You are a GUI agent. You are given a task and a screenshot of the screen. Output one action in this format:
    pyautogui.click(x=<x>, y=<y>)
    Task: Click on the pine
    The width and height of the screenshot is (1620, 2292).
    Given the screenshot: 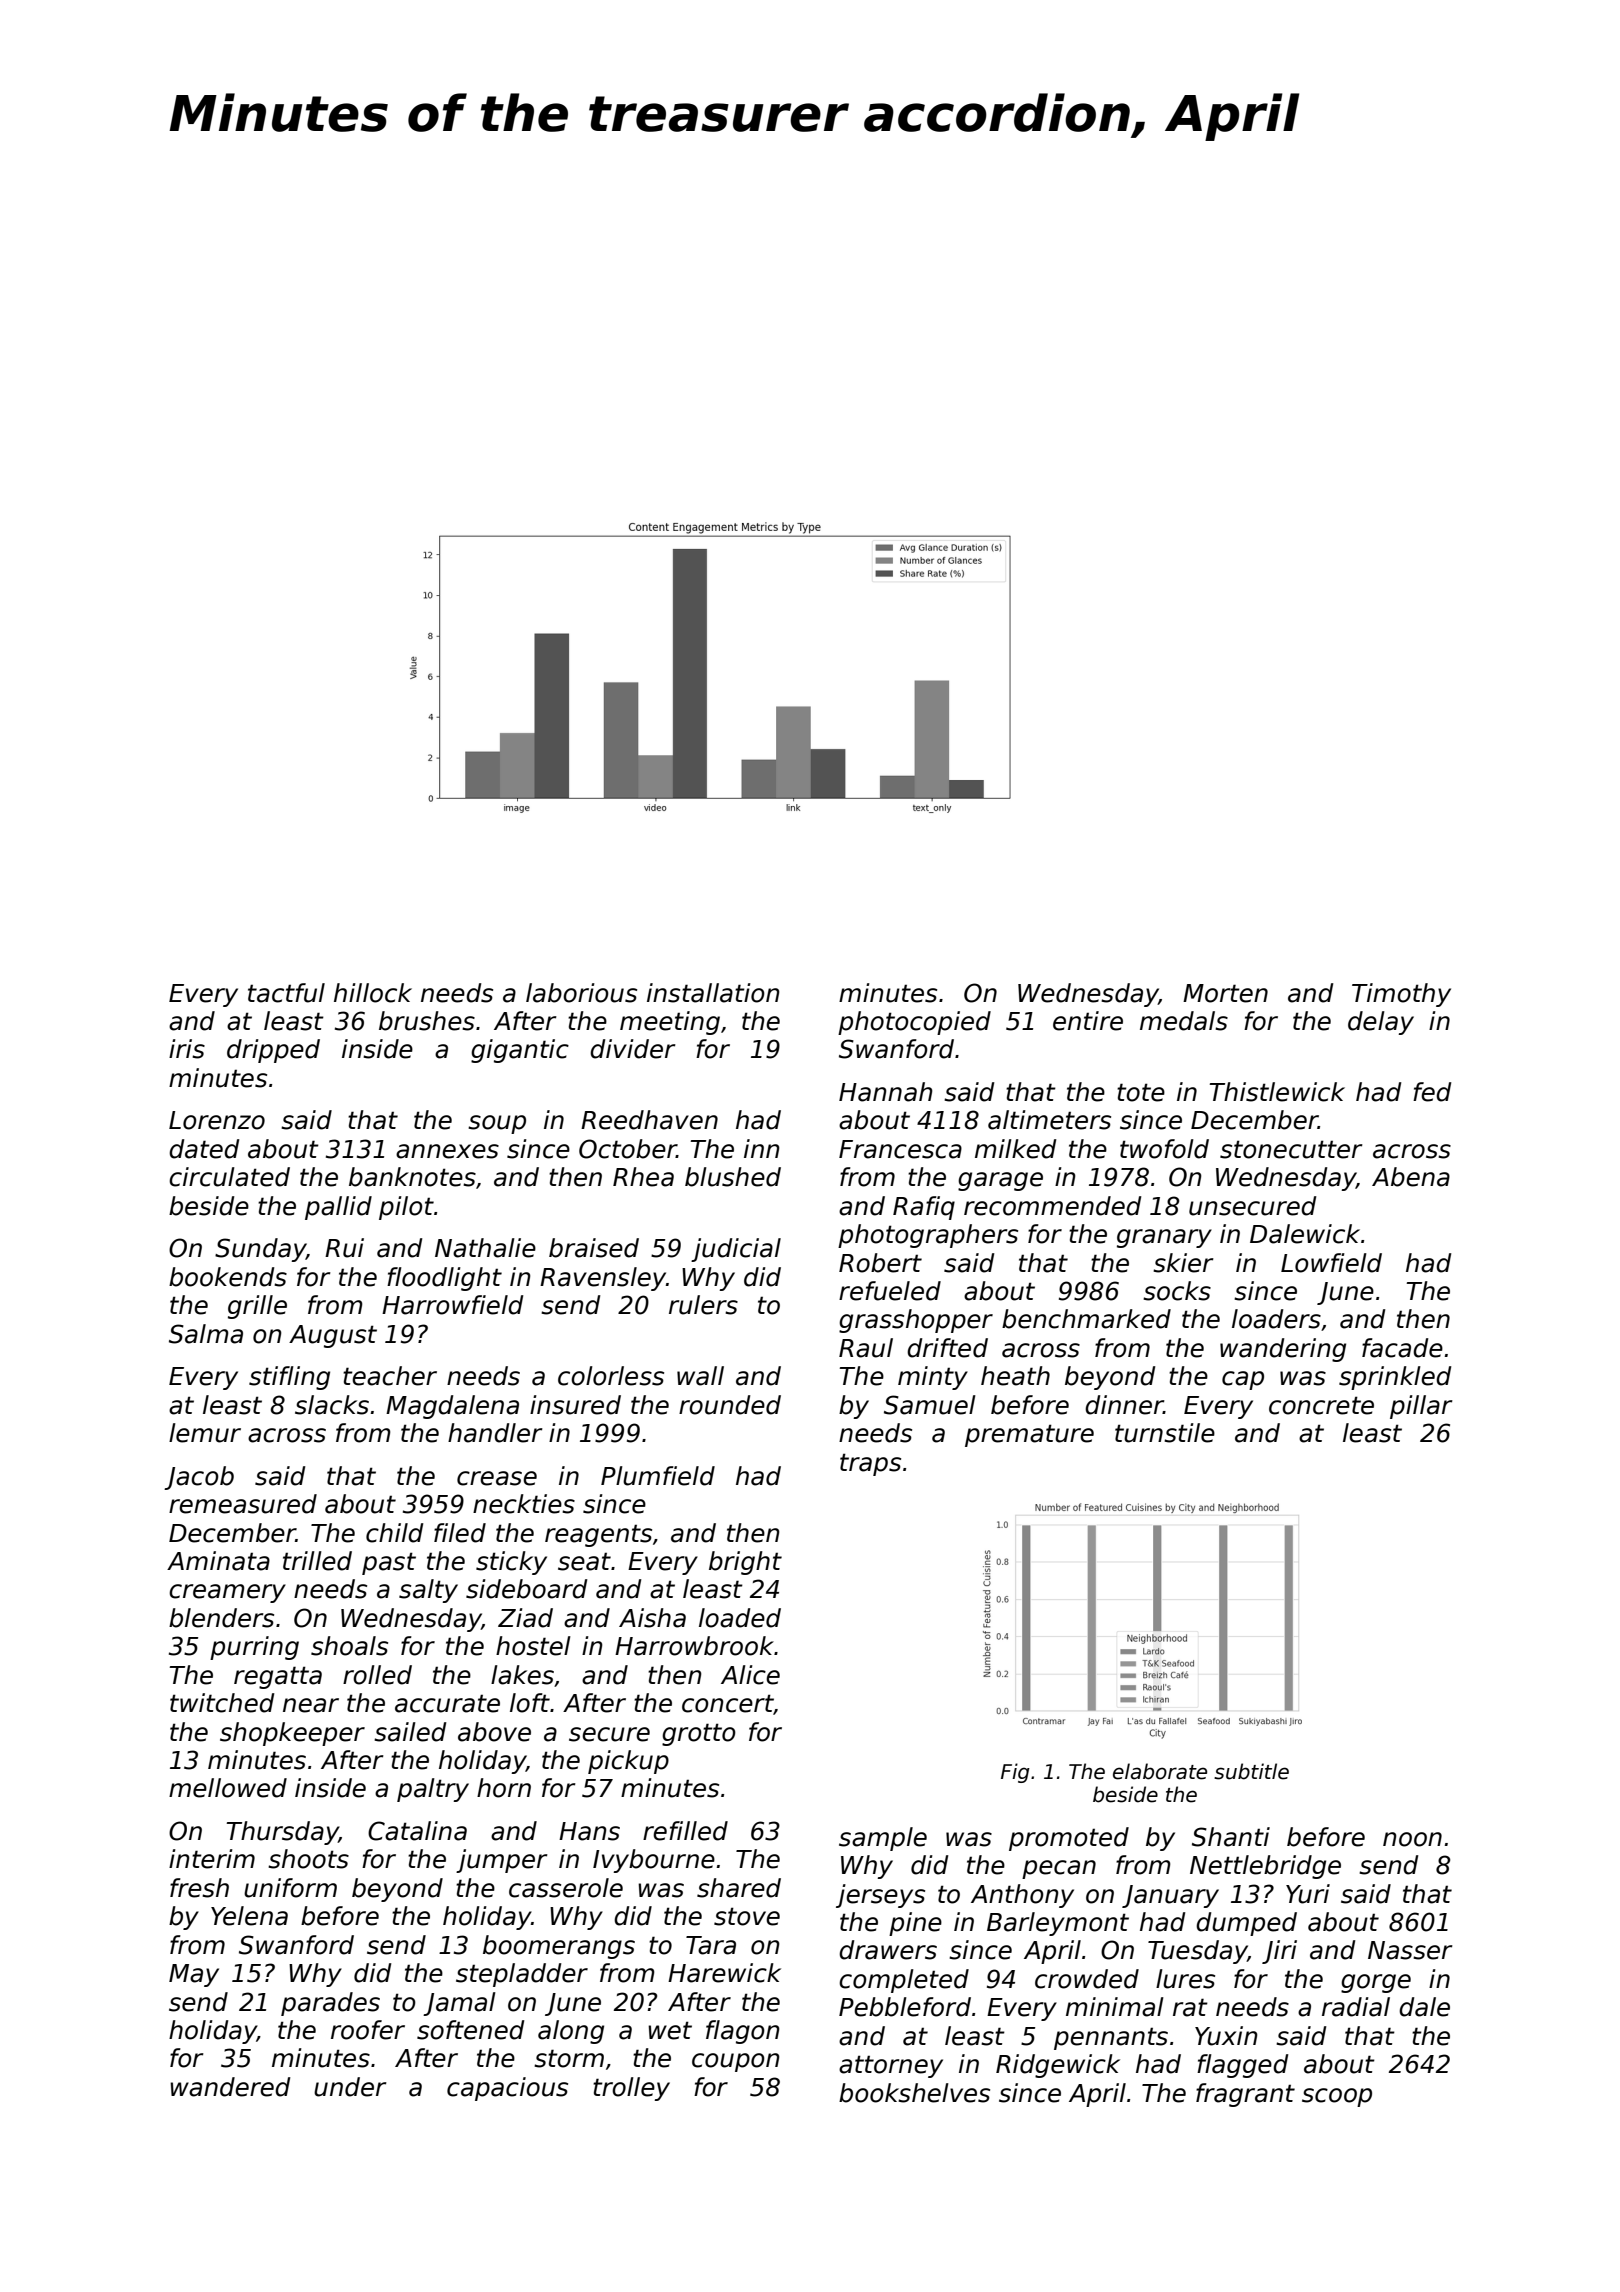 What is the action you would take?
    pyautogui.click(x=915, y=1924)
